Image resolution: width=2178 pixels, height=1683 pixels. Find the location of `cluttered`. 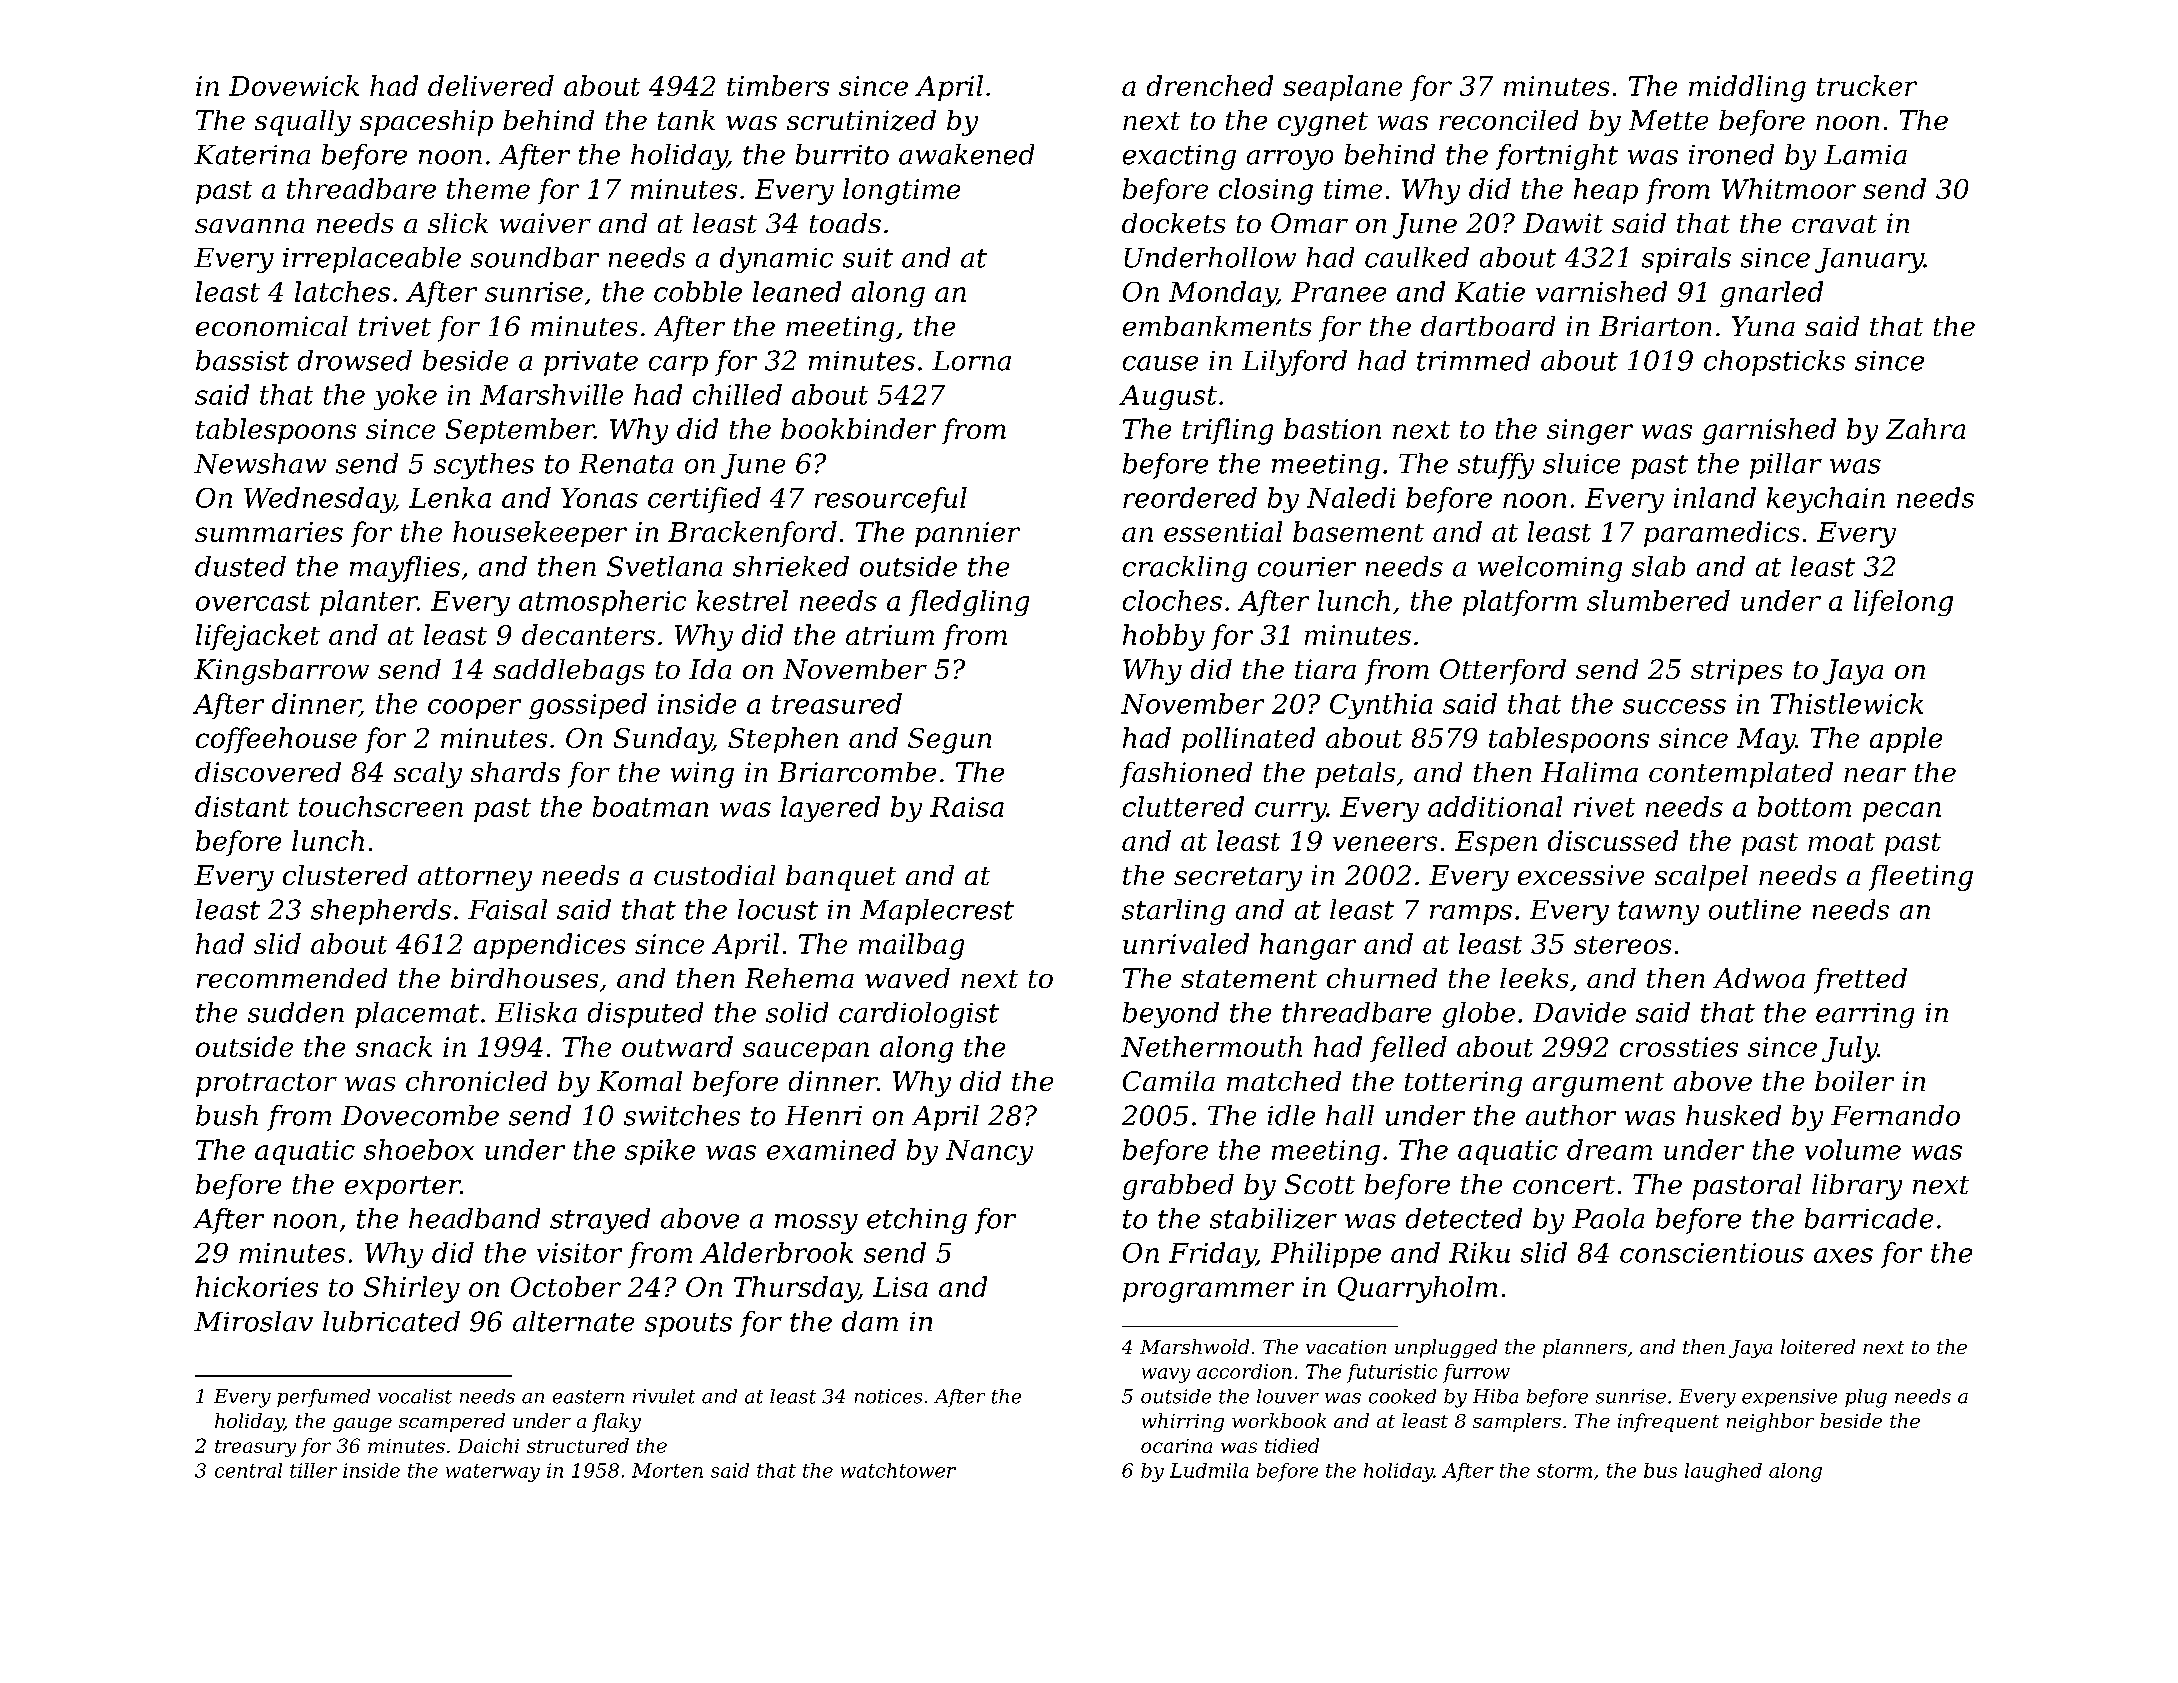

cluttered is located at coordinates (1183, 806).
